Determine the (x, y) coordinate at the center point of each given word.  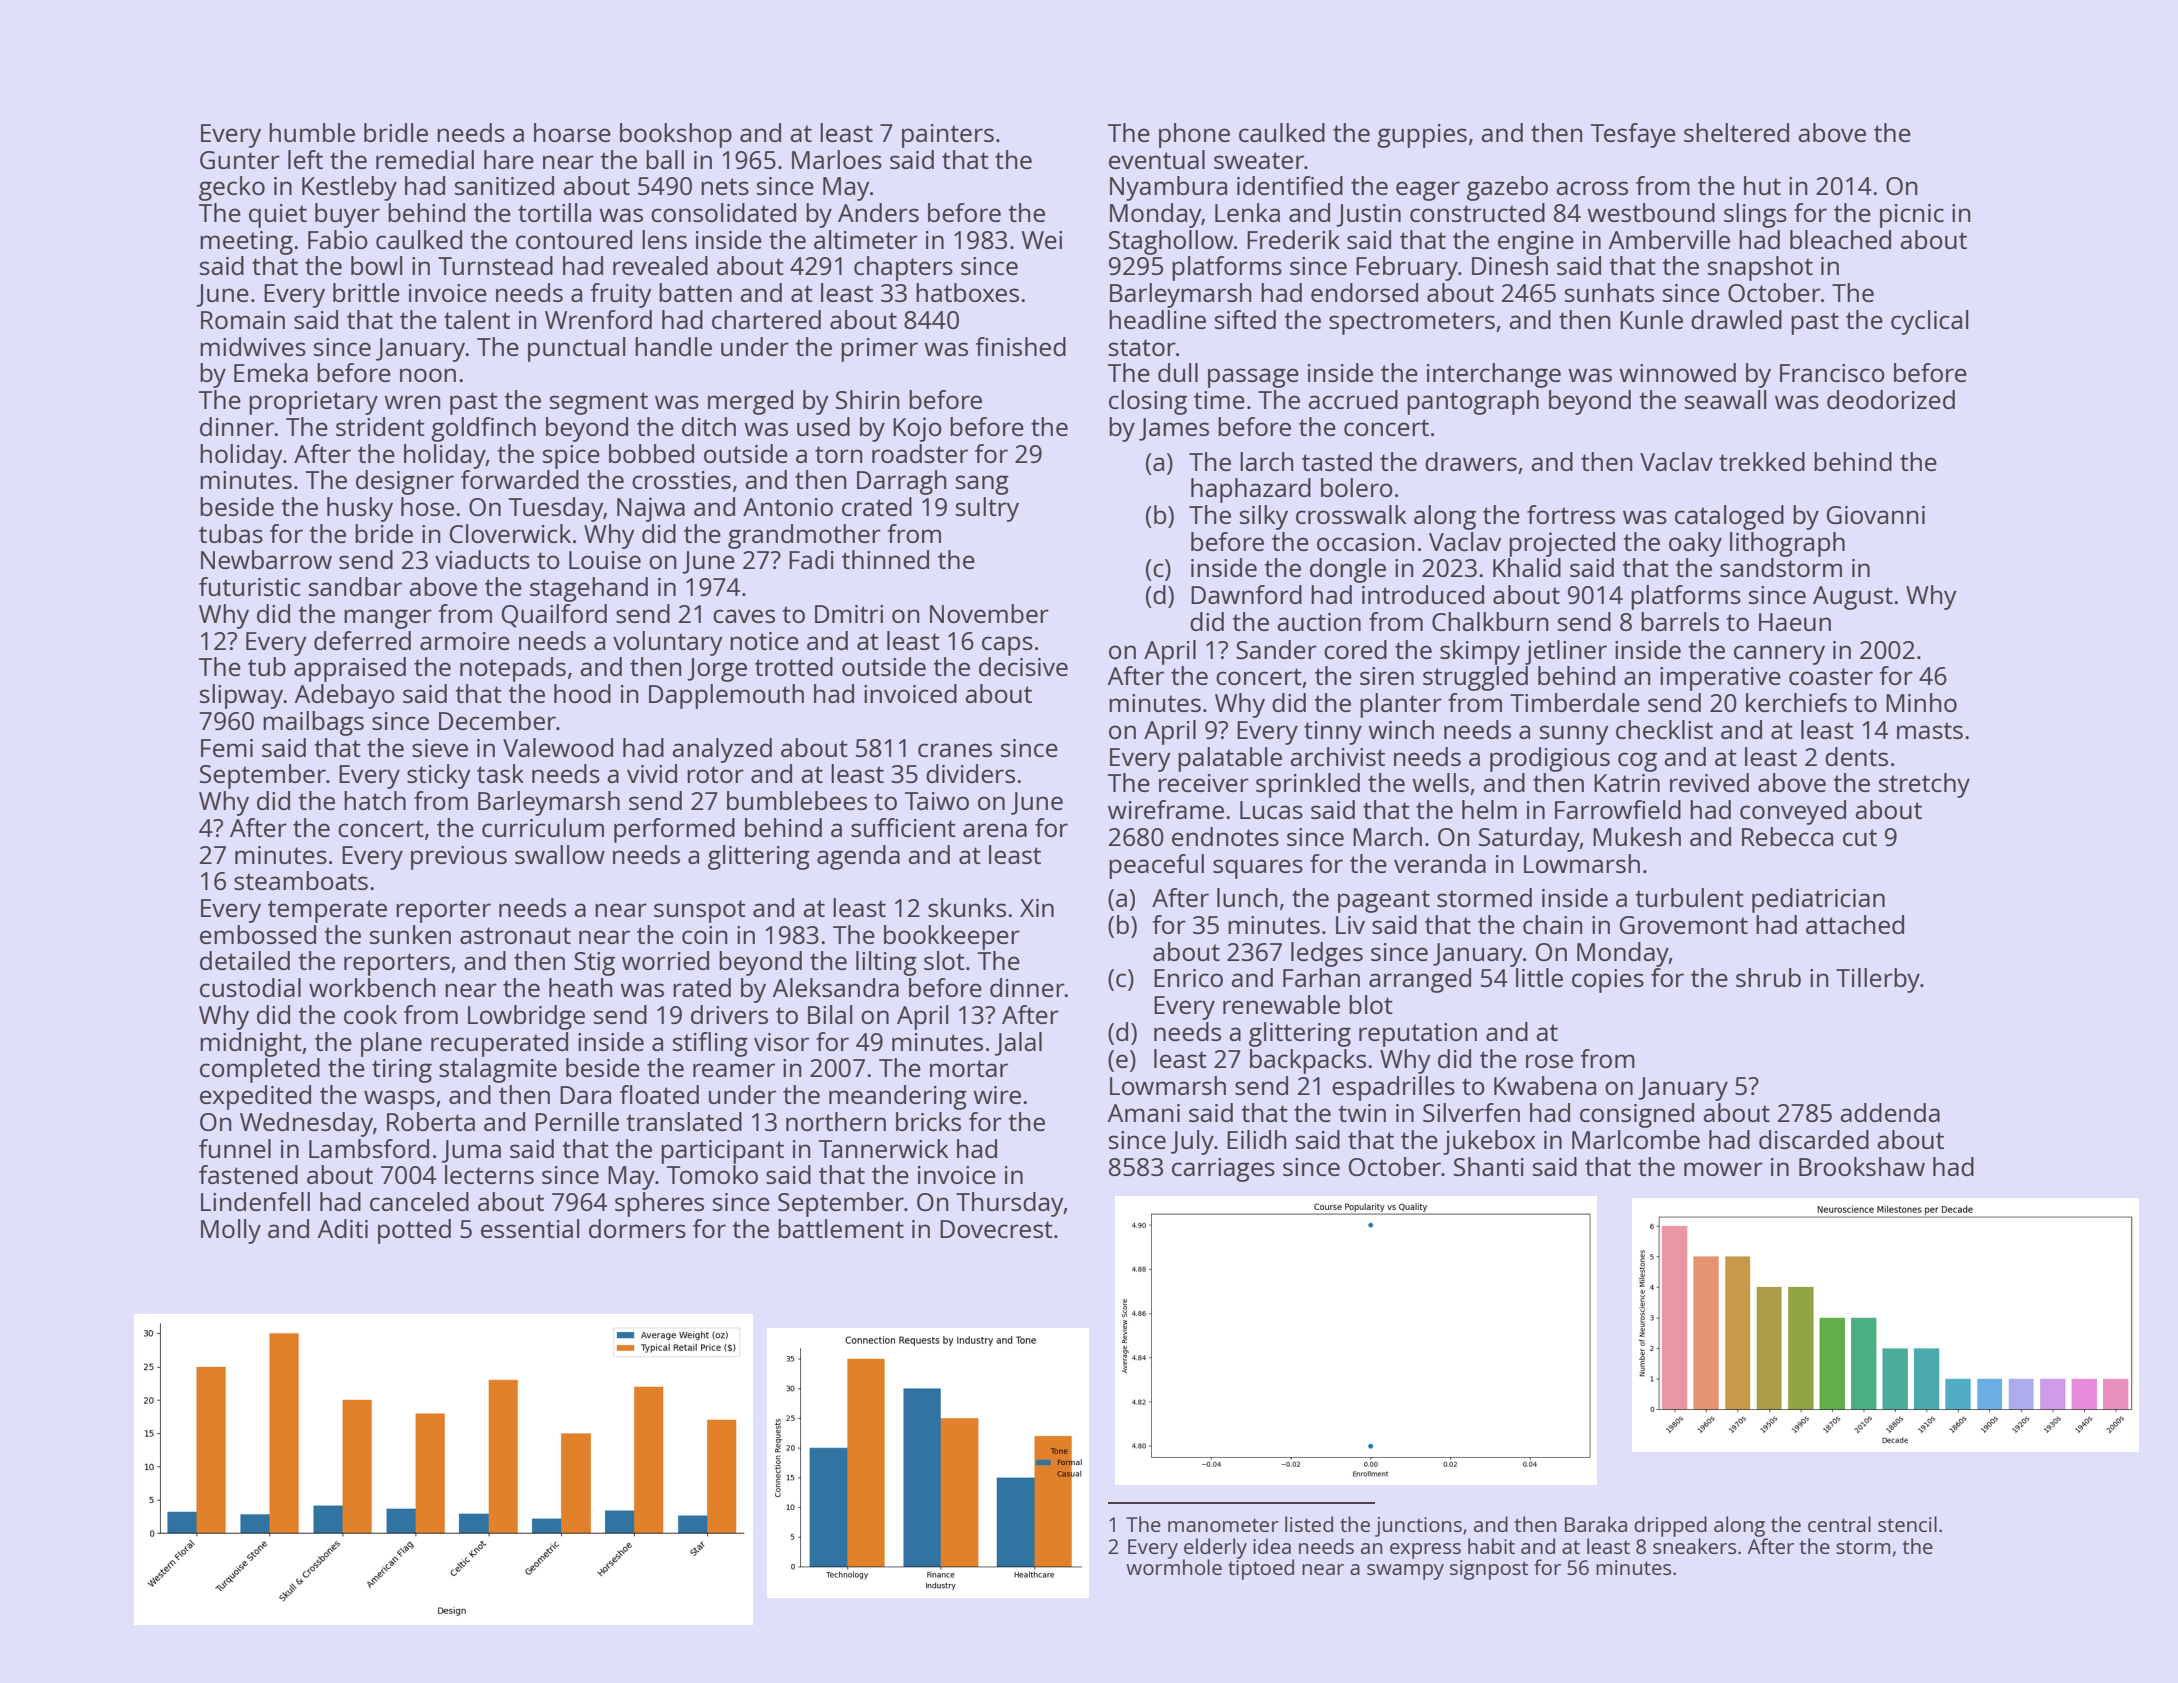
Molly (231, 1231)
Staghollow (1171, 242)
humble (312, 132)
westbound (1651, 212)
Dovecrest (996, 1229)
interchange (1494, 375)
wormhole (1174, 1567)
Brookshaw (1862, 1166)
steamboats (301, 880)
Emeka (271, 372)
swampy (1405, 1572)
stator (1142, 347)
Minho (1921, 702)
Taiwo (937, 801)
